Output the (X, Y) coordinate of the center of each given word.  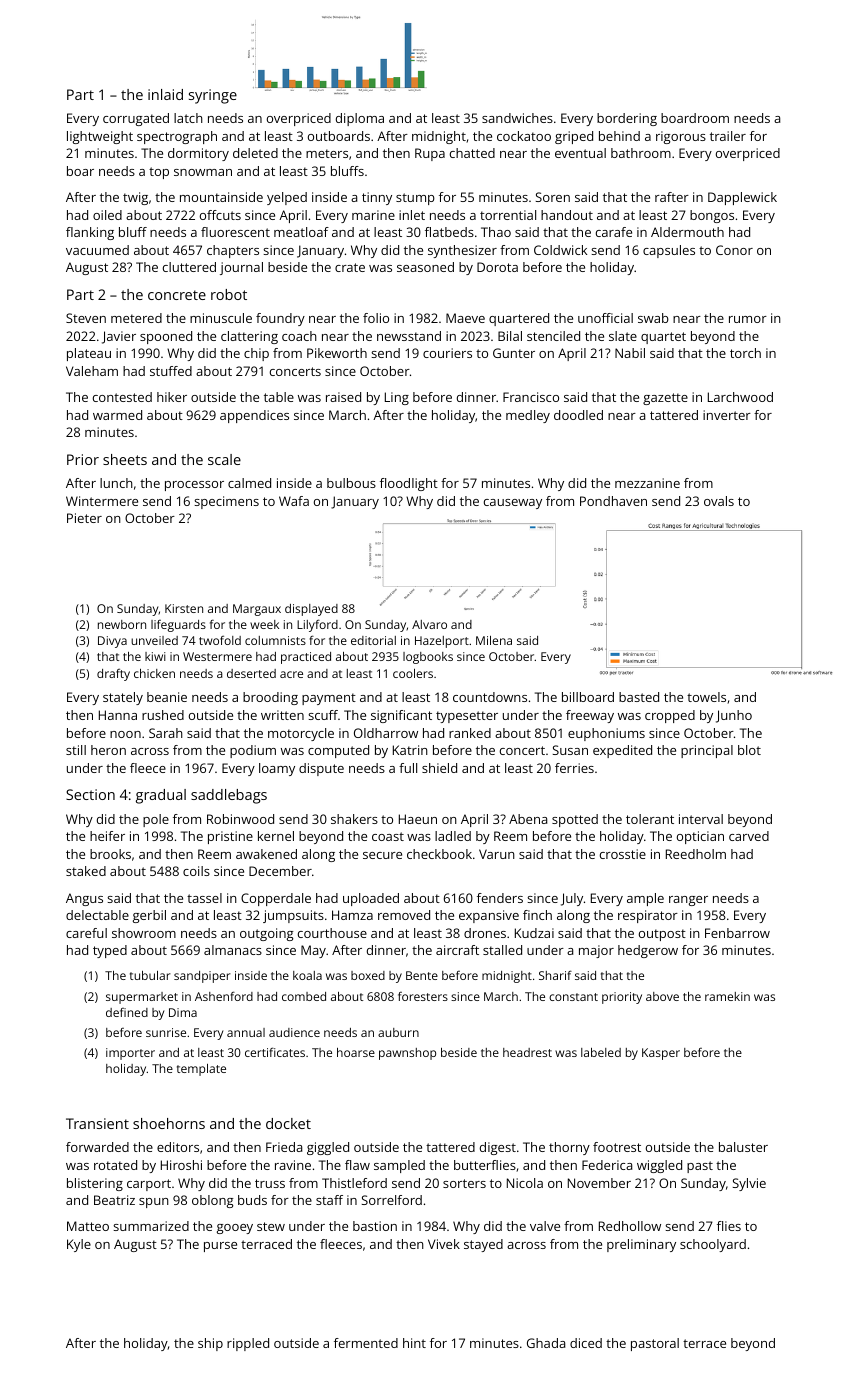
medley (528, 416)
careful (86, 933)
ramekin (727, 996)
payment (329, 699)
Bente (422, 975)
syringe (213, 96)
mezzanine (647, 483)
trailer (728, 136)
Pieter (84, 518)
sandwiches (517, 118)
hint (414, 1343)
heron (108, 750)
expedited (622, 751)
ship (210, 1344)
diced (586, 1343)
